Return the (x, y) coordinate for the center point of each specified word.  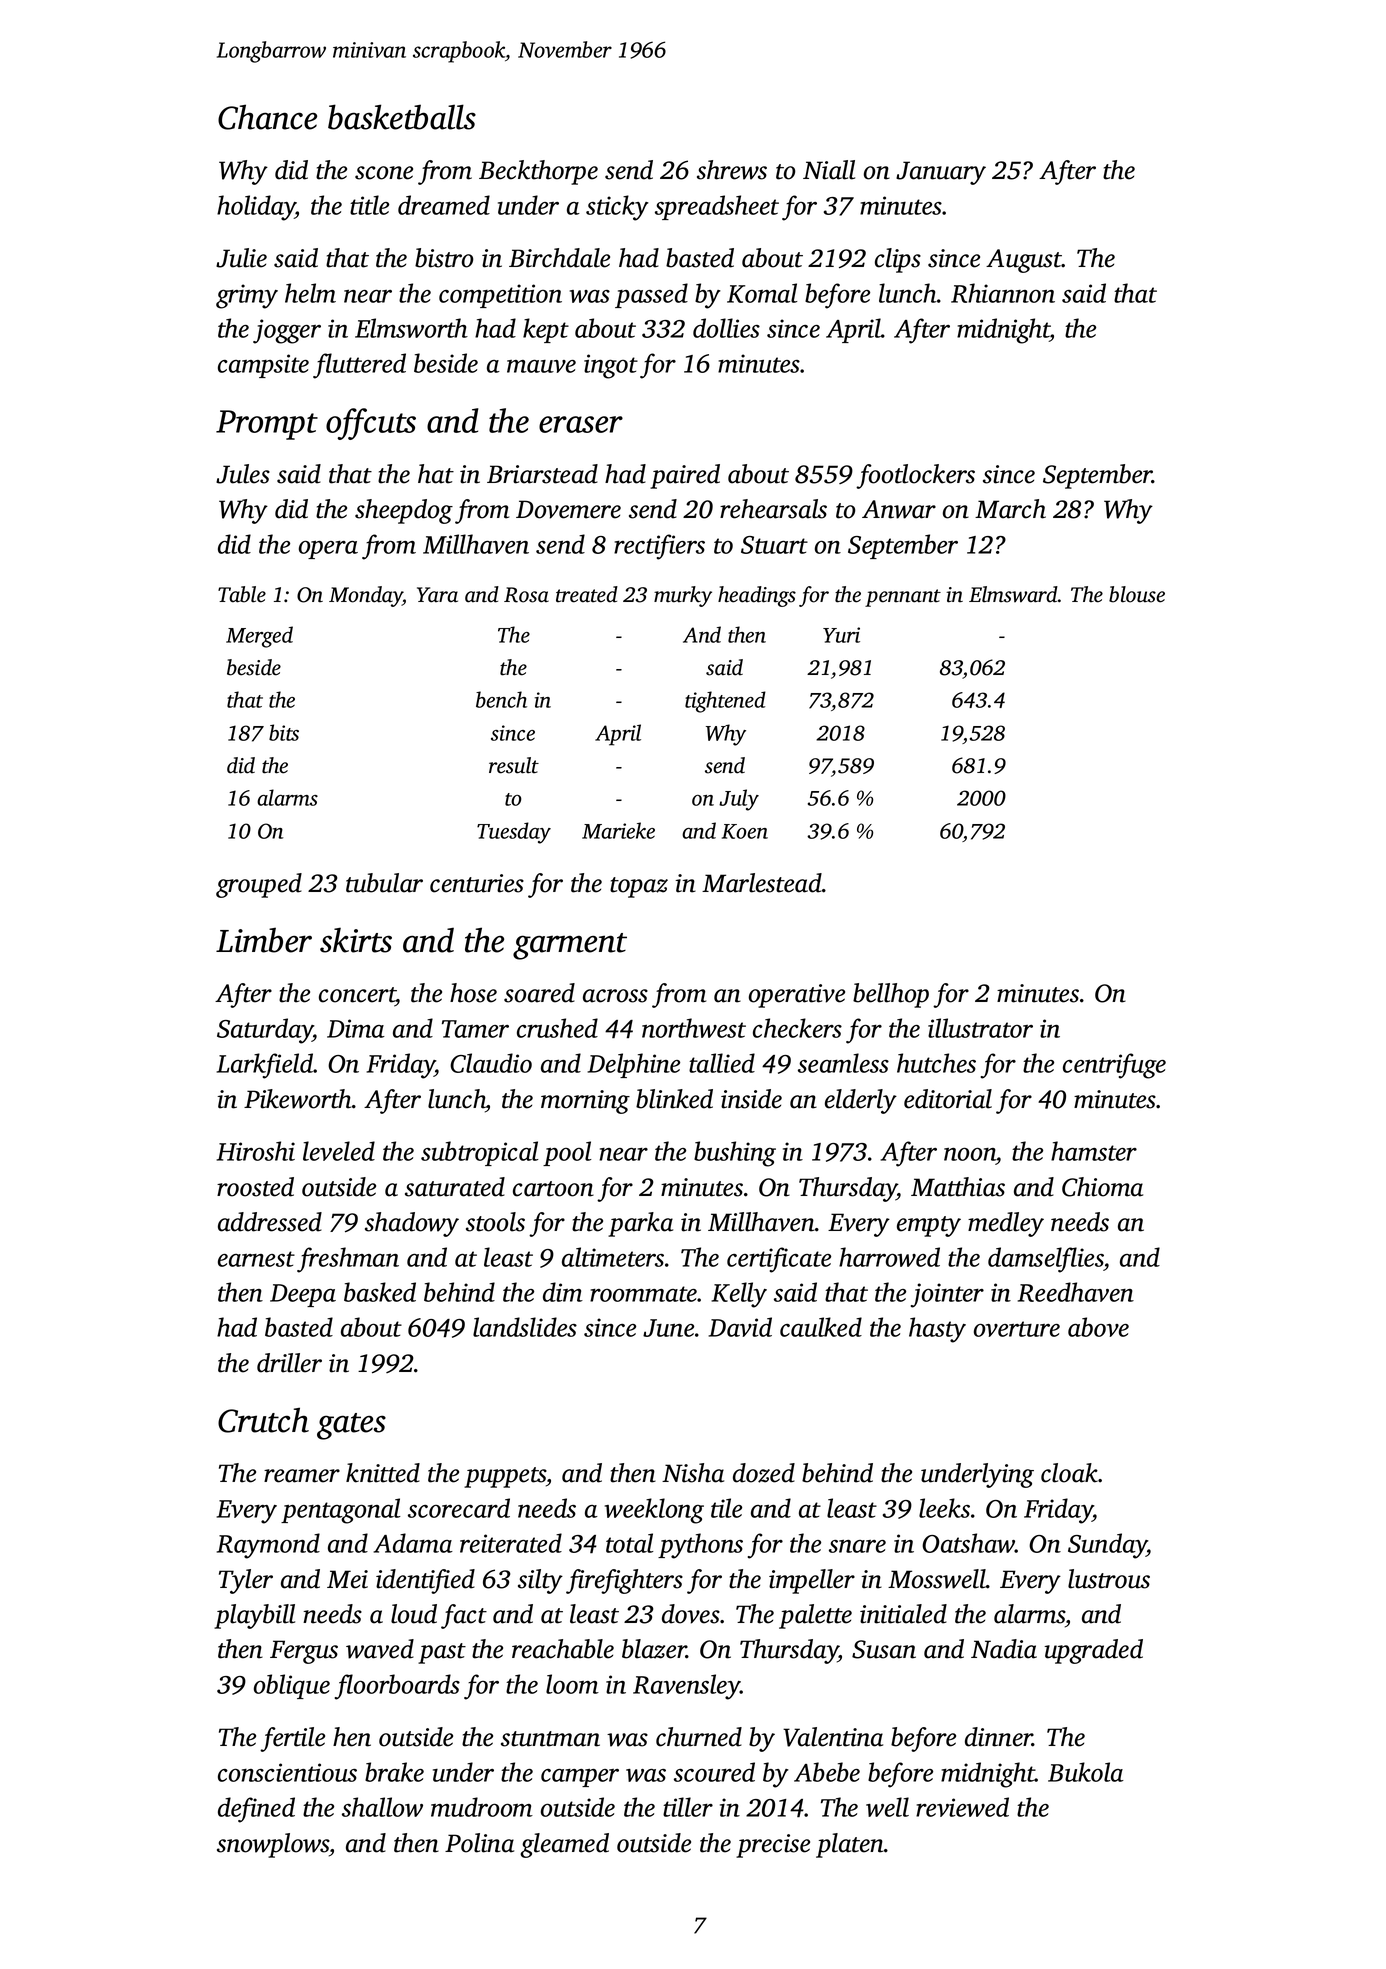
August (1024, 261)
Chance (267, 117)
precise (773, 1846)
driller (289, 1363)
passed (651, 295)
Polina (479, 1843)
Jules (243, 474)
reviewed (962, 1807)
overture (1017, 1329)
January (941, 173)
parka (640, 1224)
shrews (732, 170)
